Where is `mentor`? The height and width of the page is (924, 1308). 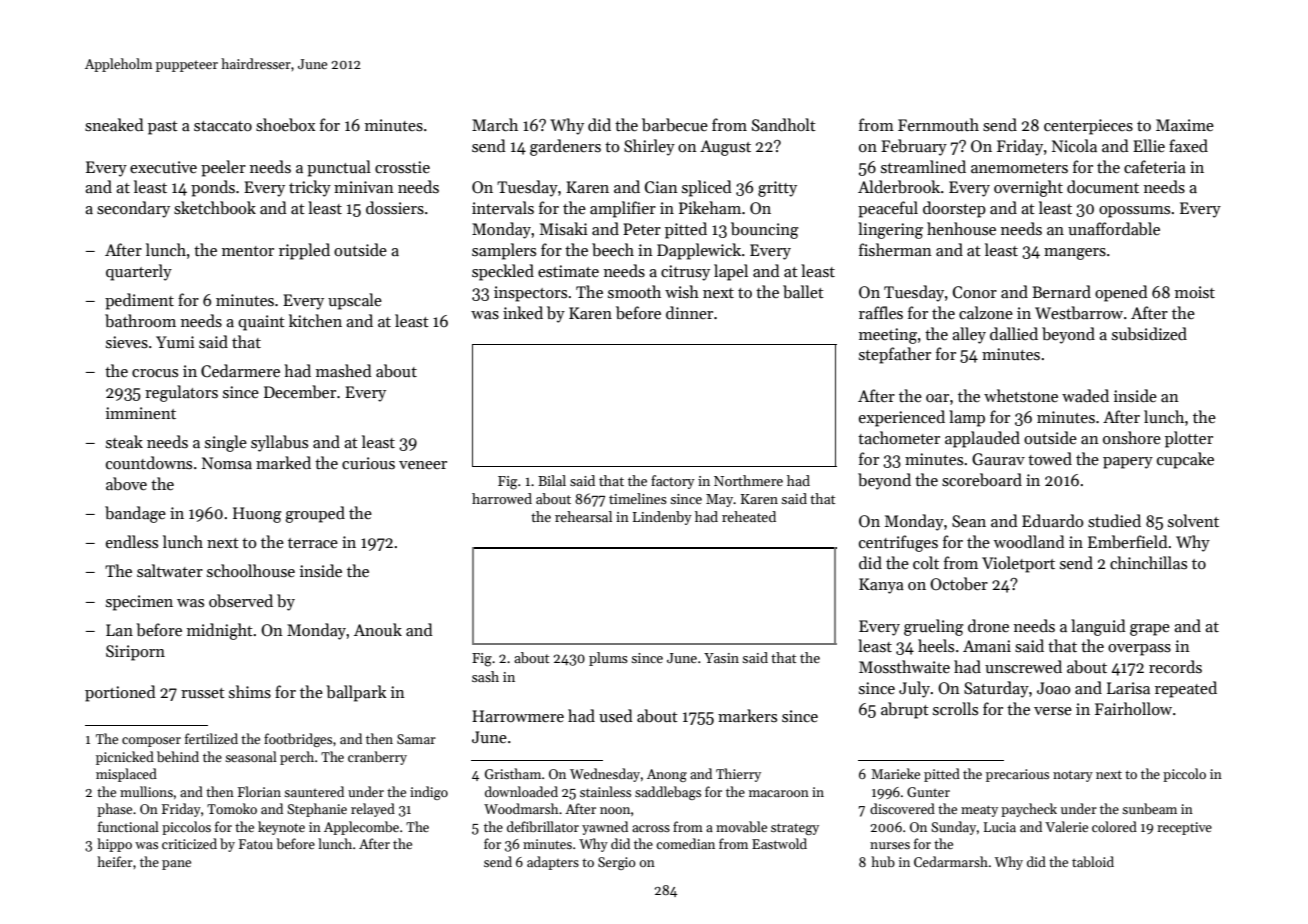 mentor is located at coordinates (248, 251).
